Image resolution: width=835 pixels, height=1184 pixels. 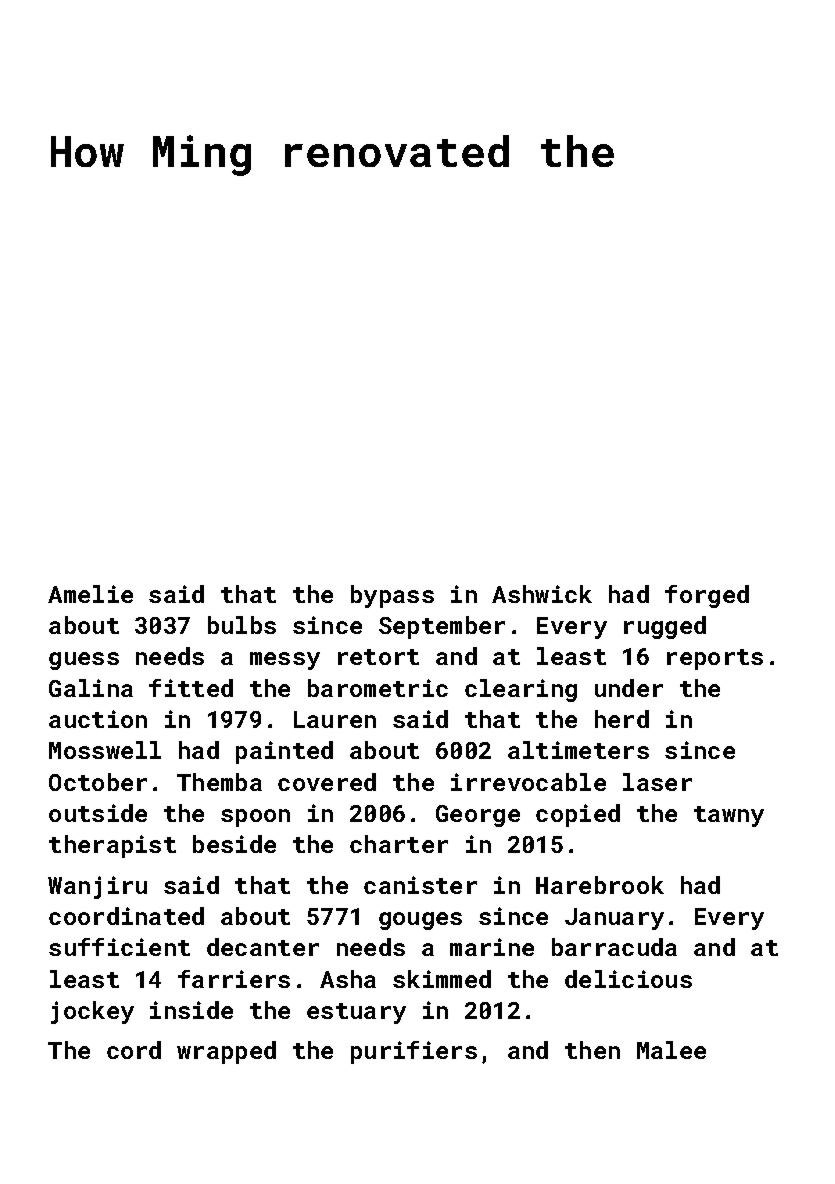 I want to click on coordinated, so click(x=126, y=916).
